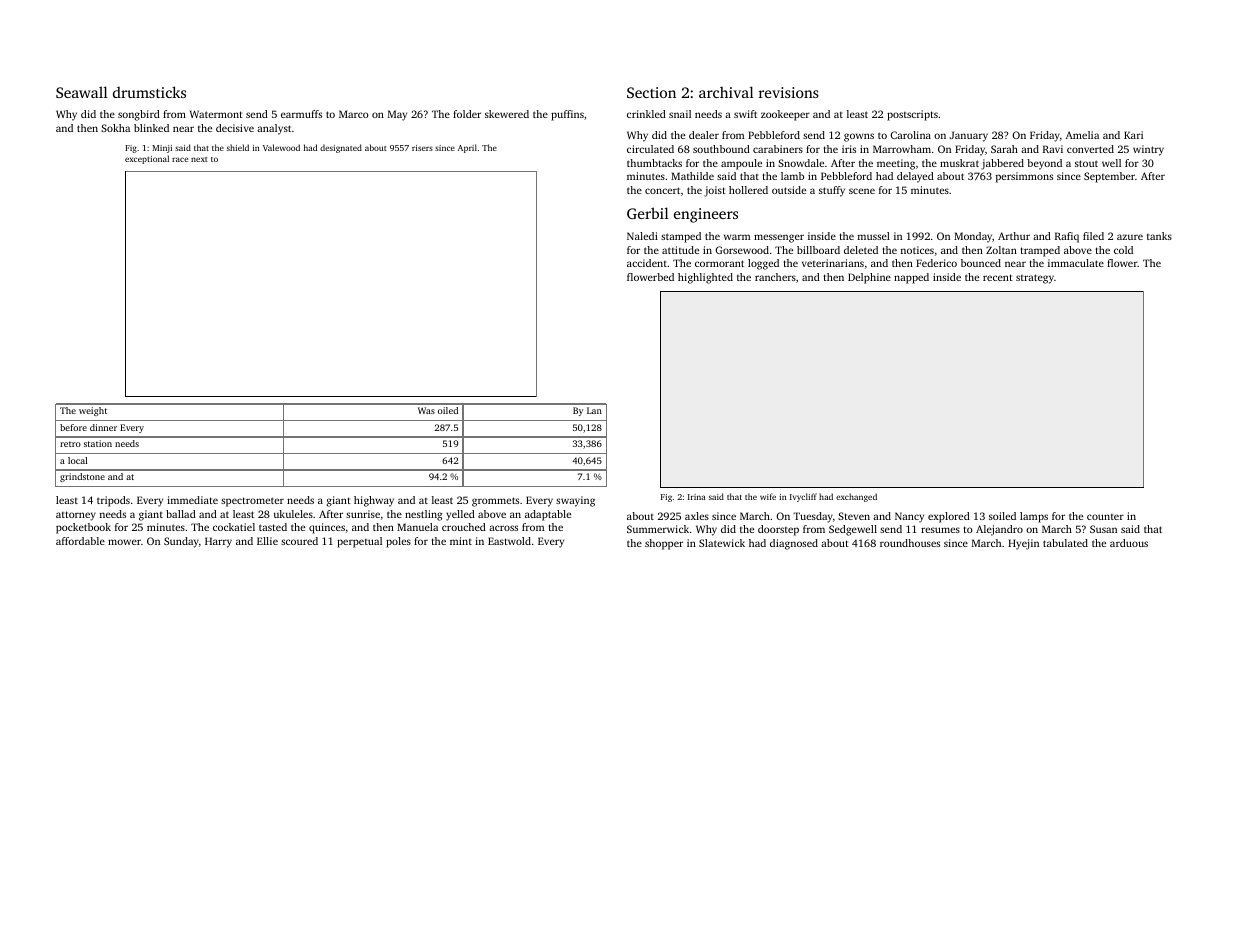 The width and height of the image is (1233, 952). What do you see at coordinates (912, 115) in the image?
I see `postscripts` at bounding box center [912, 115].
